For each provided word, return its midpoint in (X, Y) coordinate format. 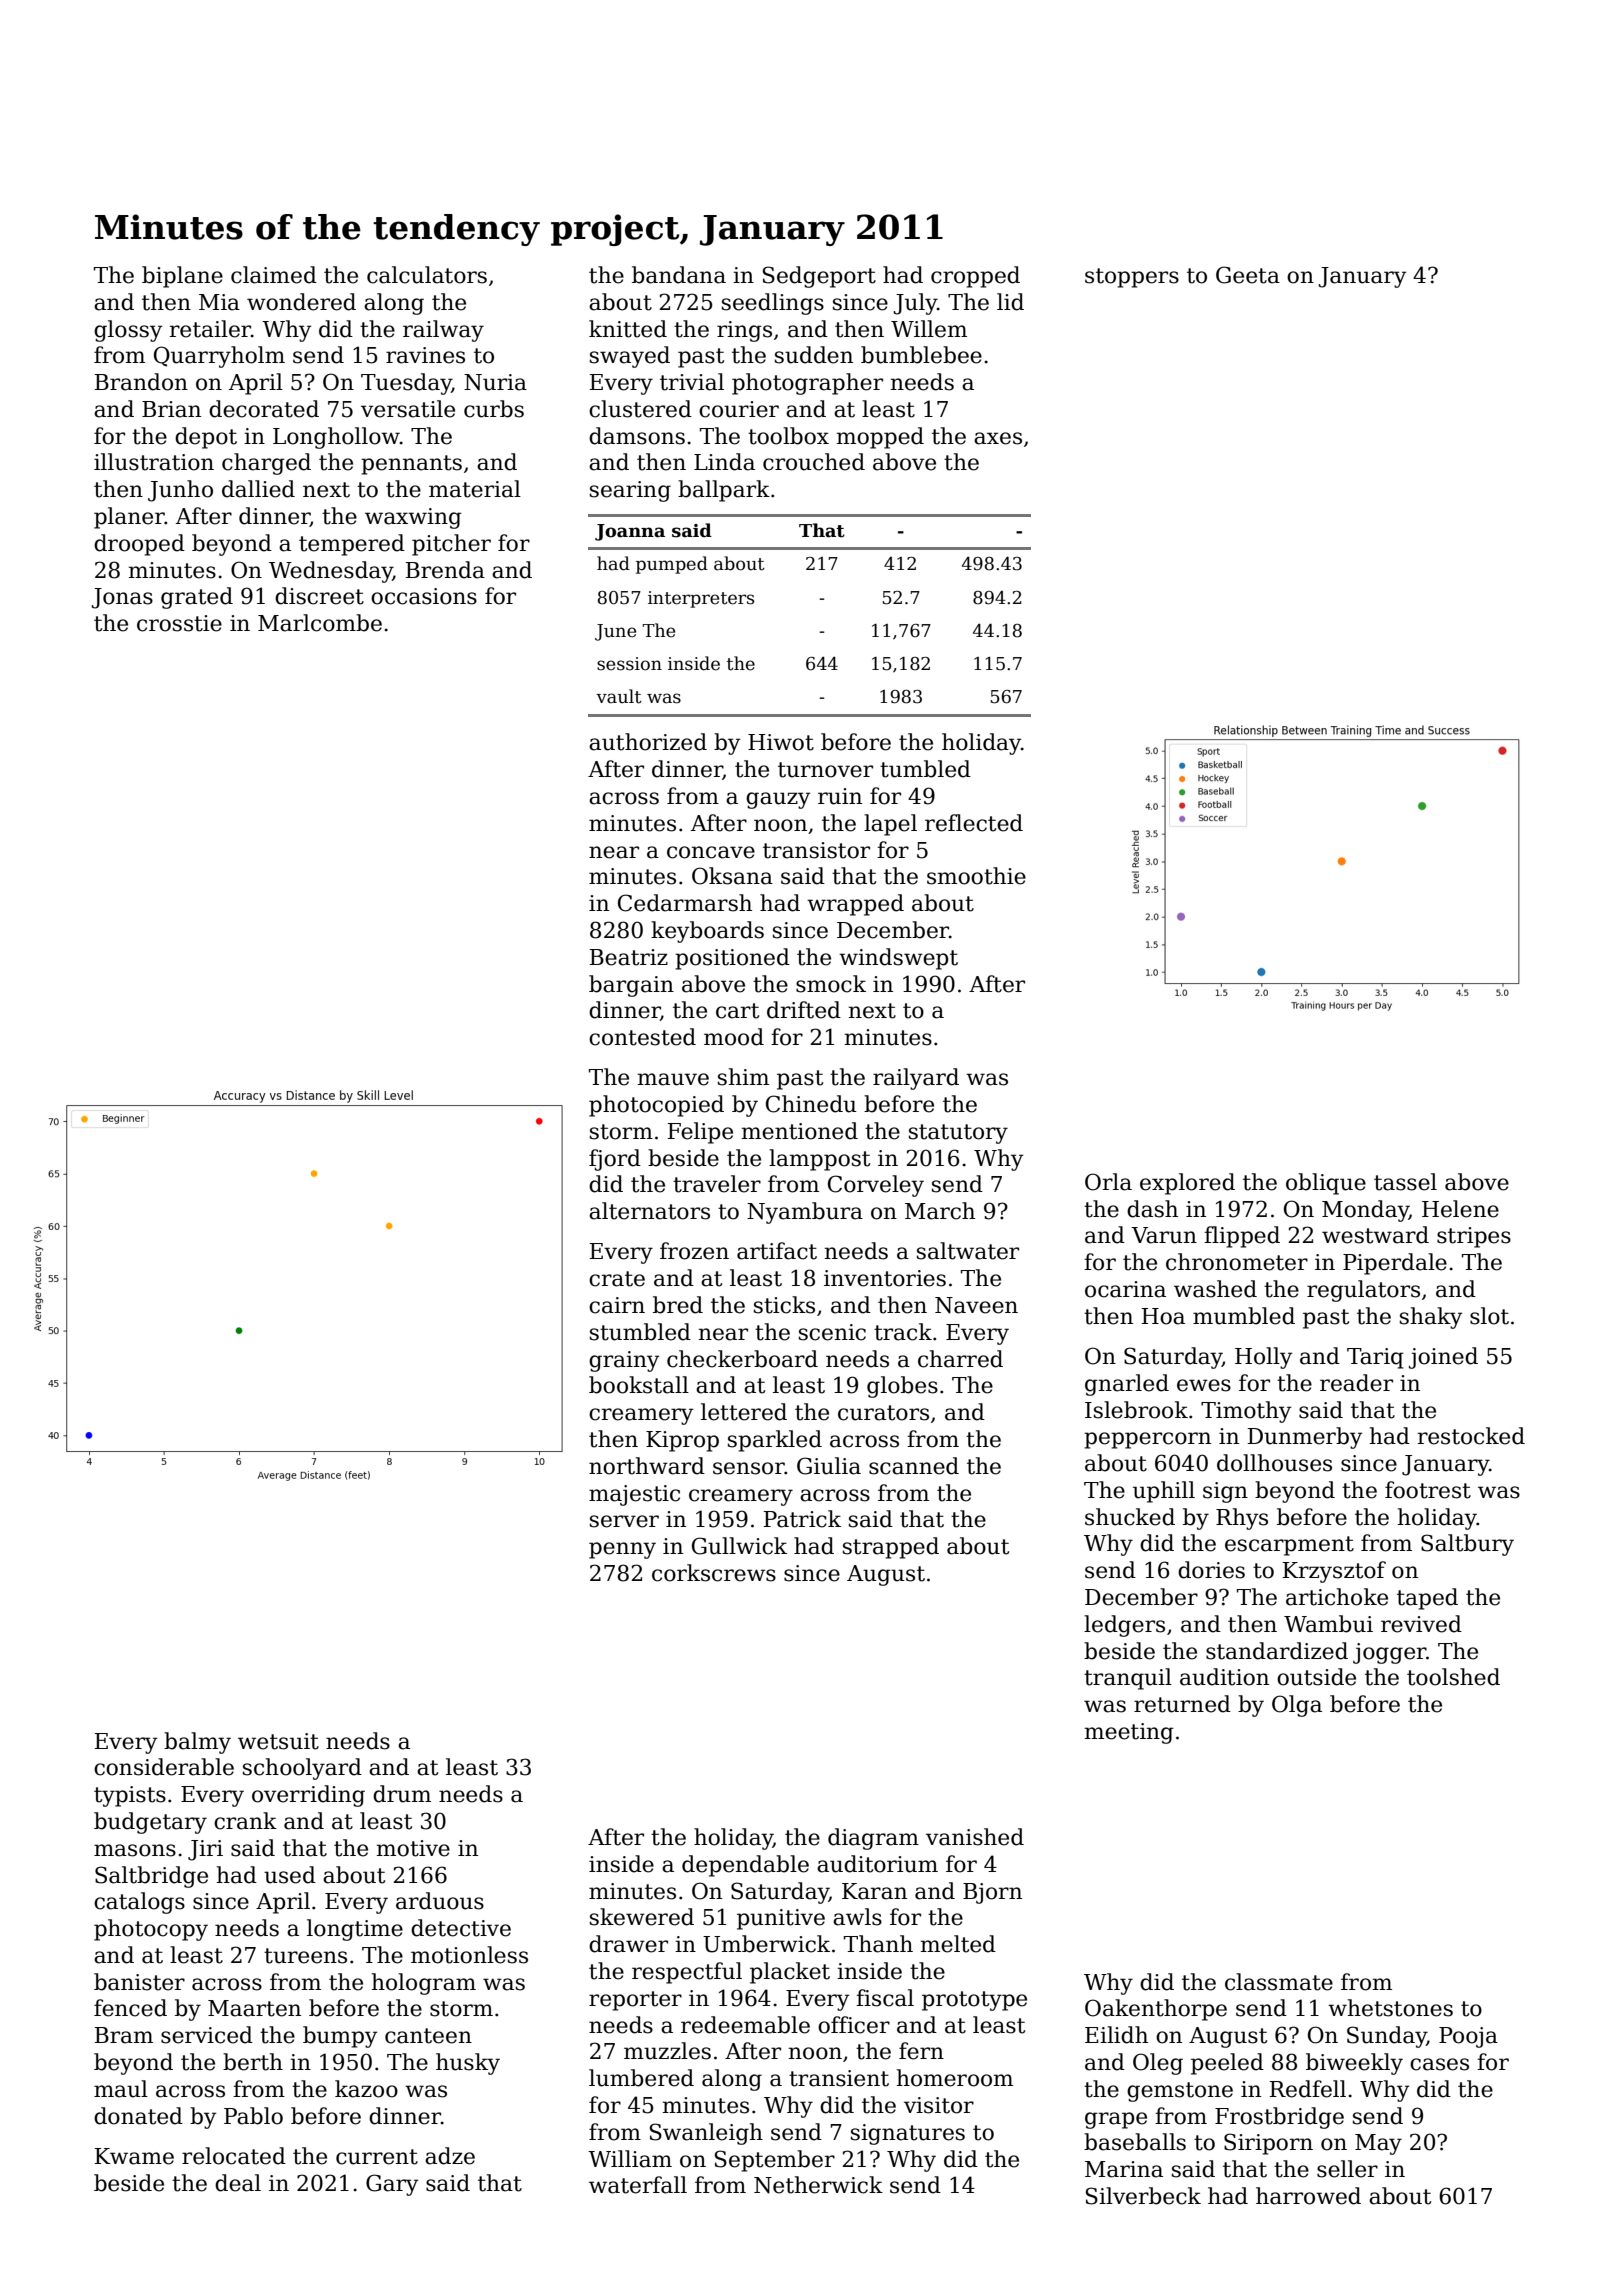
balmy (197, 1743)
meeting (1129, 1733)
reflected (974, 823)
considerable (164, 1767)
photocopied (656, 1106)
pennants (411, 465)
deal (238, 2183)
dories (1211, 1570)
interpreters (701, 599)
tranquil (1128, 1679)
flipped (1242, 1237)
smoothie (976, 876)
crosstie (179, 623)
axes (998, 438)
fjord (615, 1160)
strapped (891, 1548)
